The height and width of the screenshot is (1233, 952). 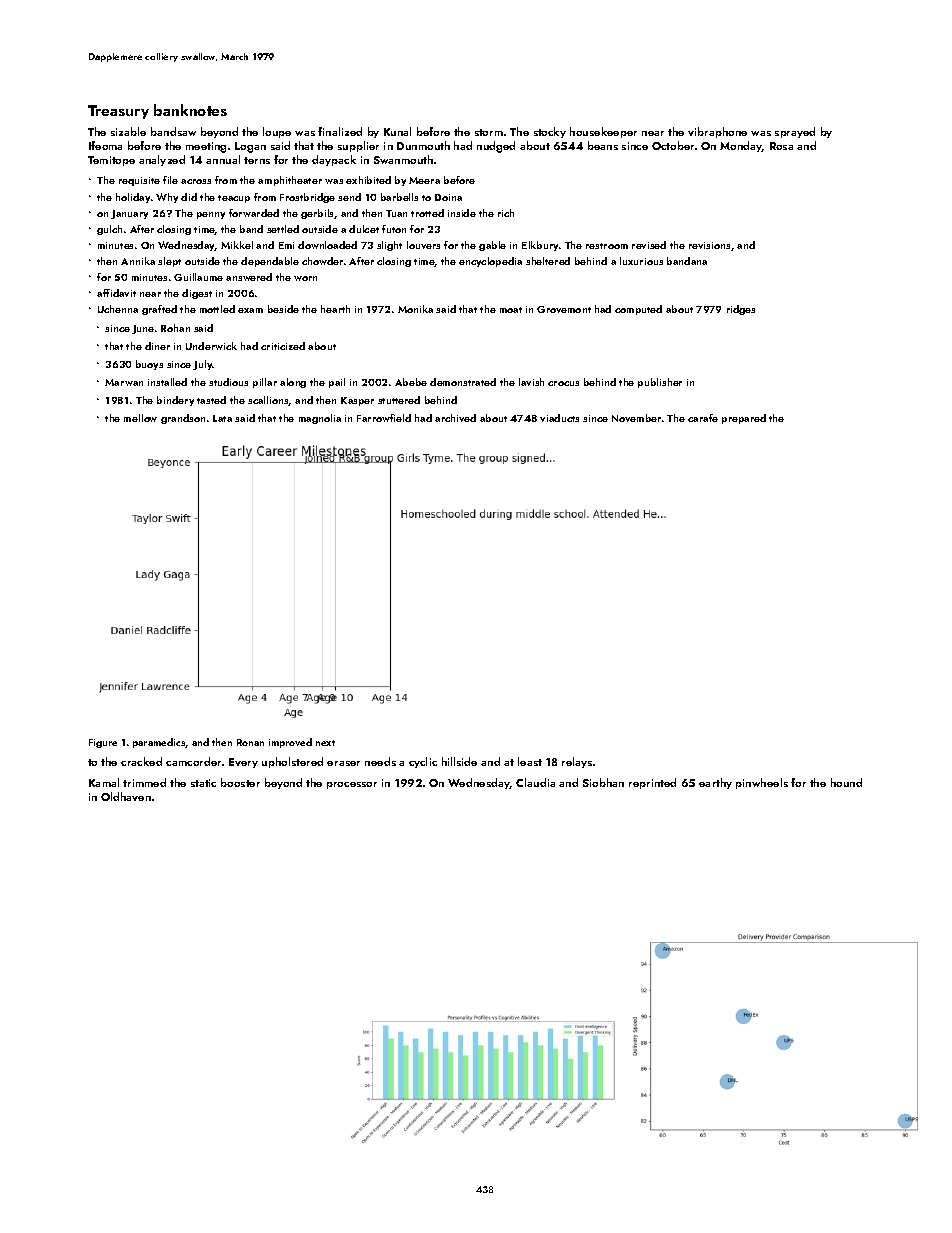 What do you see at coordinates (149, 365) in the screenshot?
I see `buoys` at bounding box center [149, 365].
